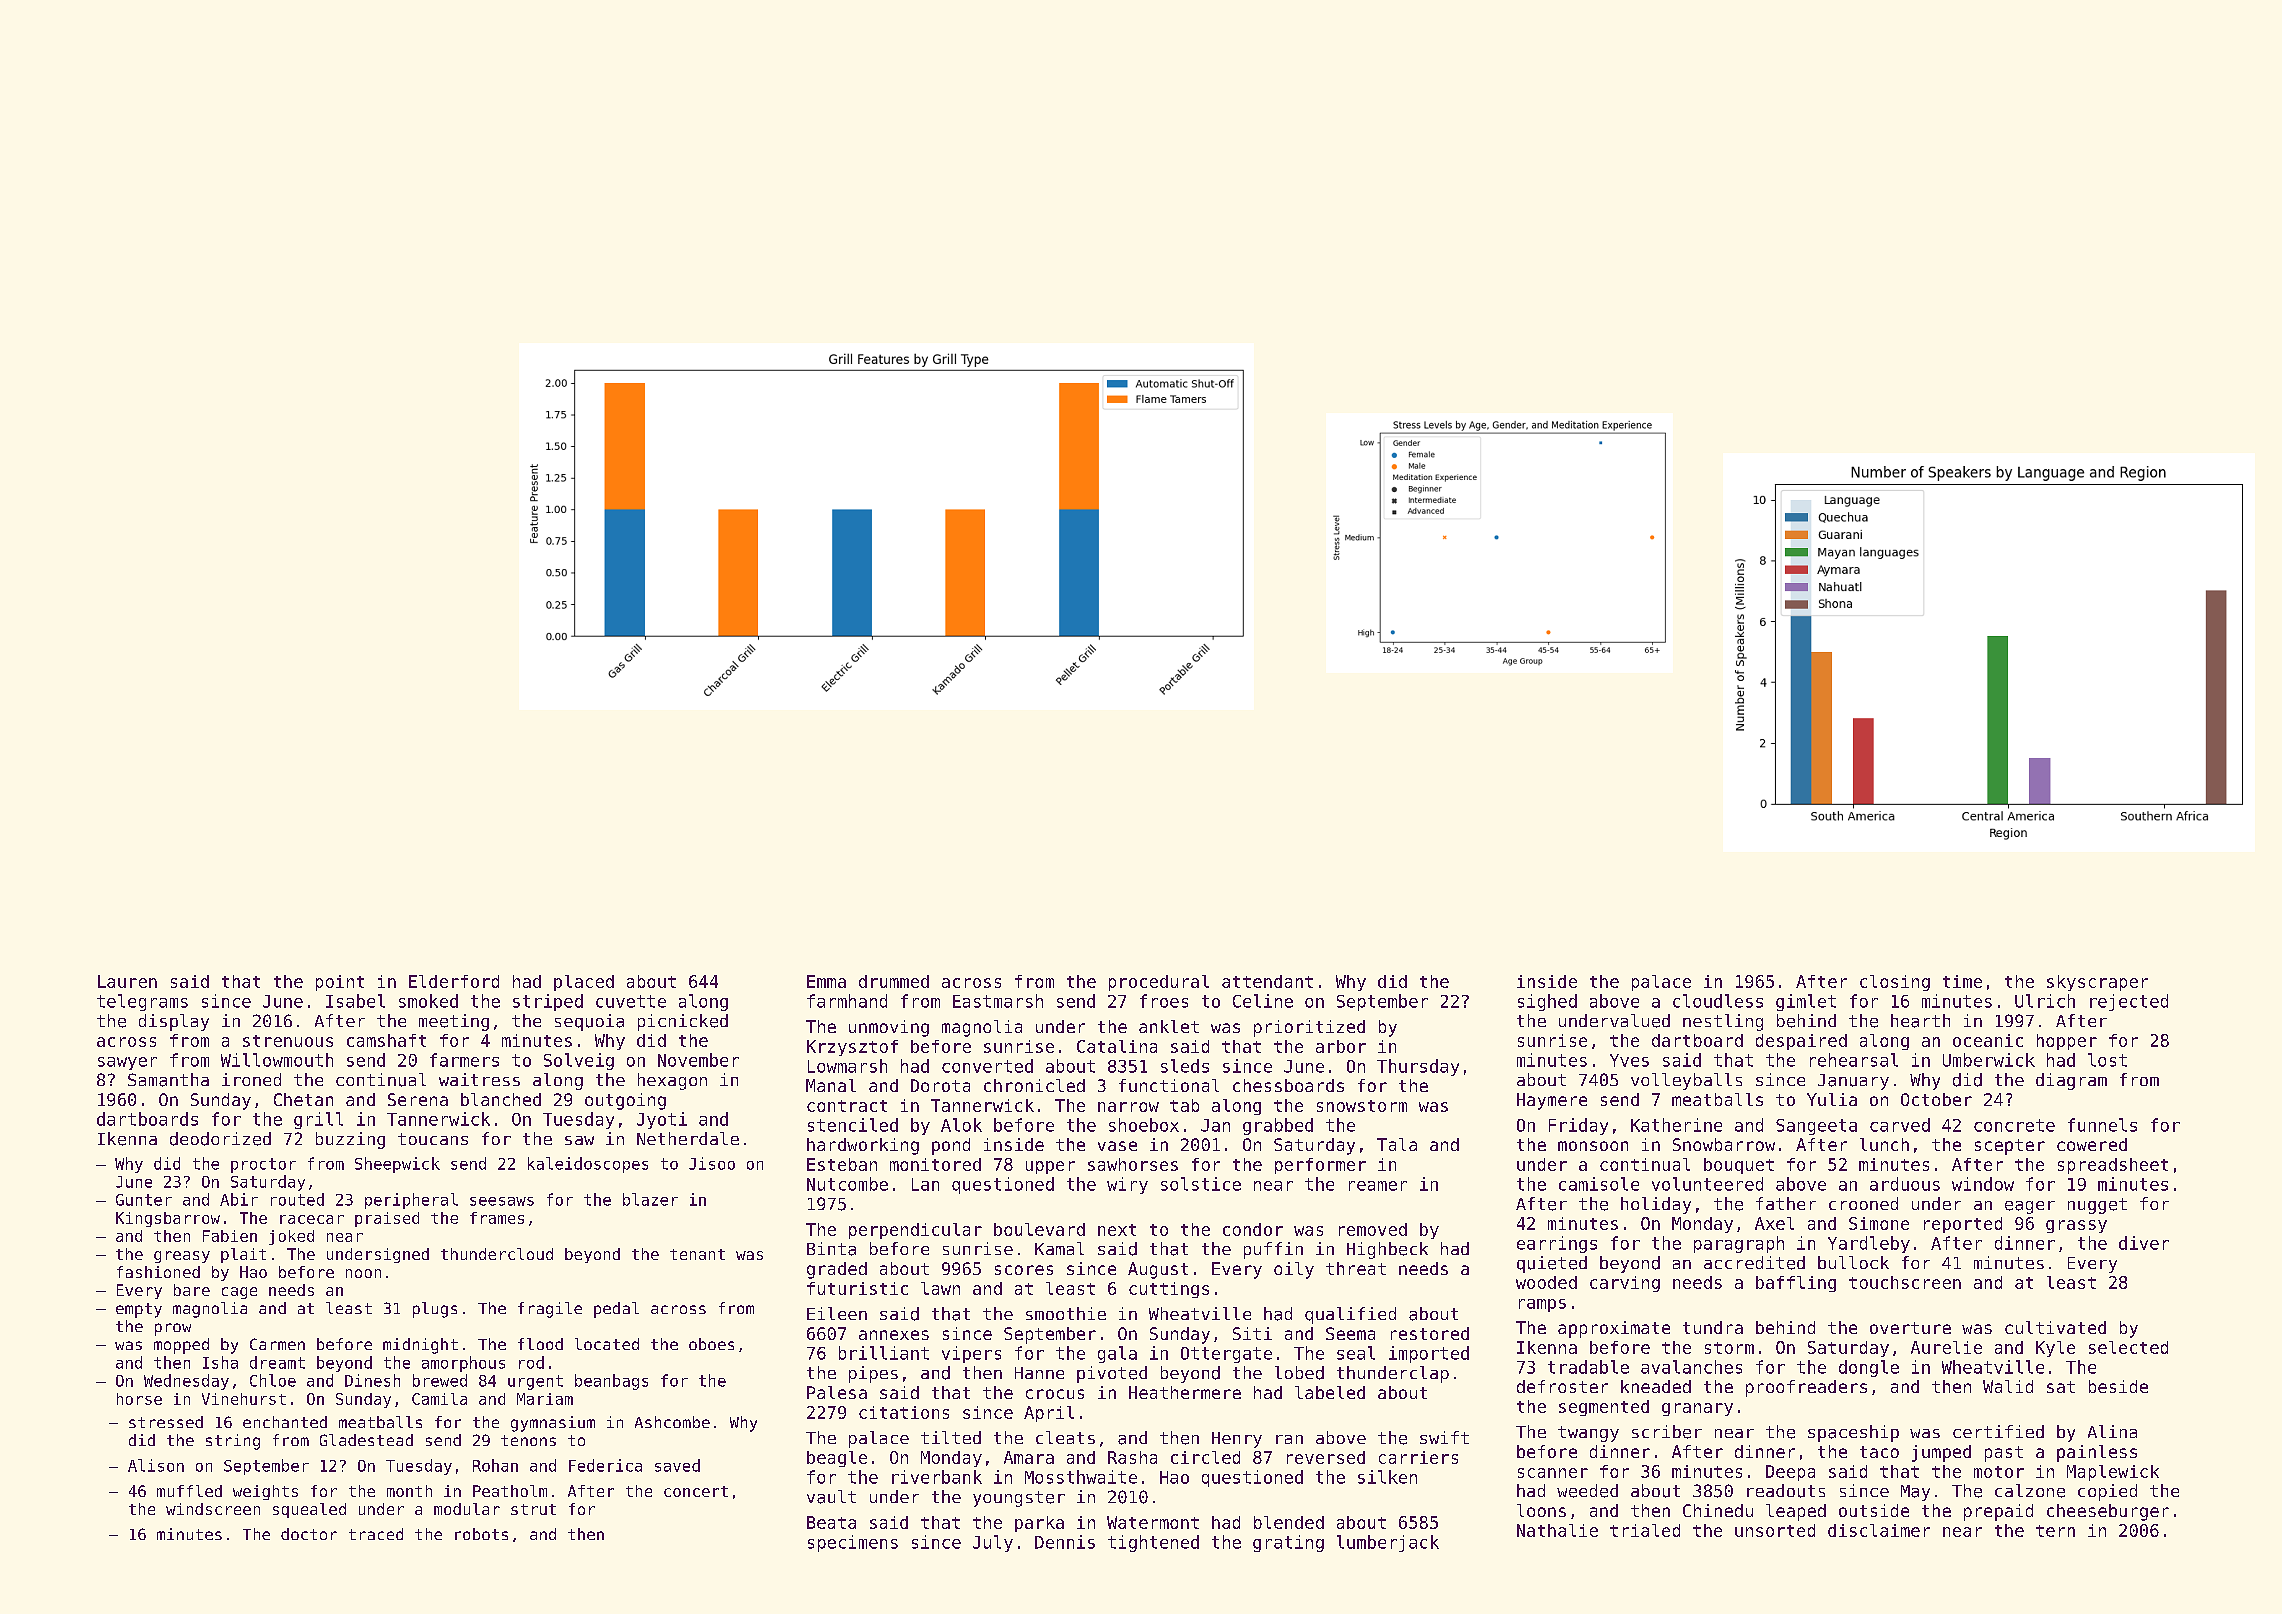 This document has height=1614, width=2282. I want to click on tundra, so click(1713, 1327).
